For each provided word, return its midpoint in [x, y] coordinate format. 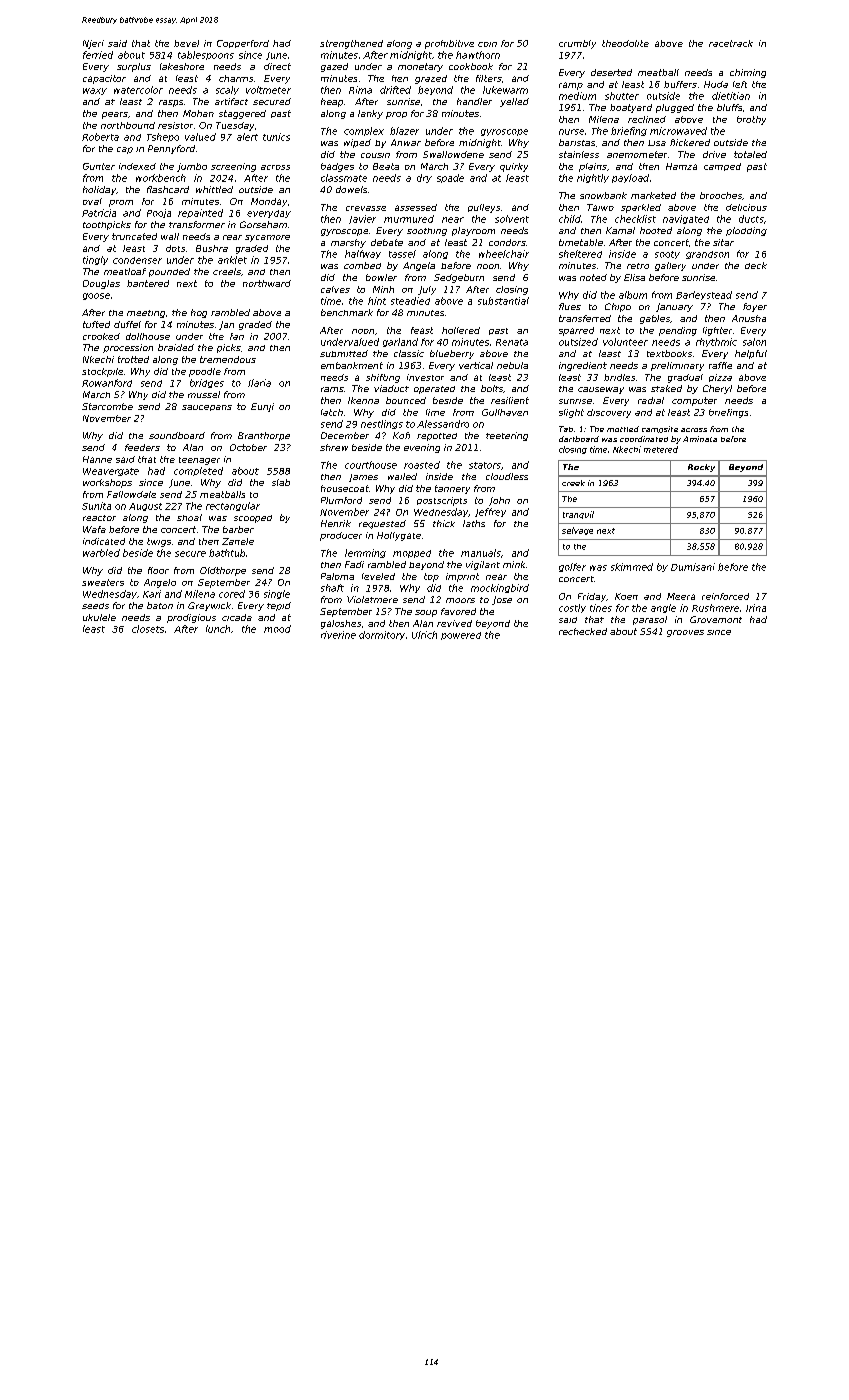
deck [756, 265]
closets [148, 629]
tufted [96, 324]
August [145, 507]
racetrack [731, 43]
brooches [721, 195]
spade [450, 178]
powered [461, 636]
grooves [685, 633]
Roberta [100, 137]
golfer [572, 567]
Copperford [243, 44]
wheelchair [504, 254]
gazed [334, 67]
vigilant [483, 565]
